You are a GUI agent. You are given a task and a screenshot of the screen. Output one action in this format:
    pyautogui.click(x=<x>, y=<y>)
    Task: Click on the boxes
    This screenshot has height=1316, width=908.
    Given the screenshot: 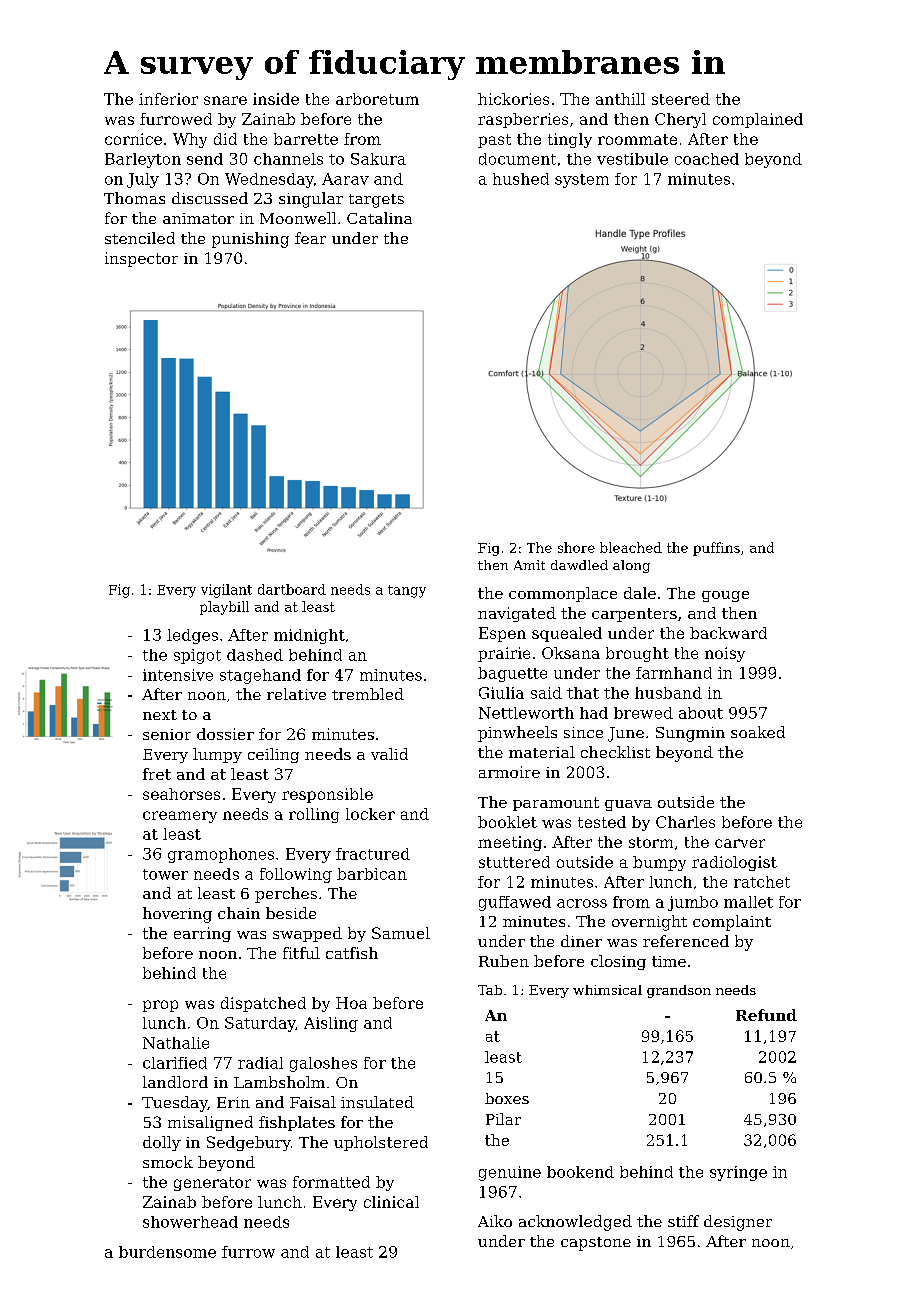 What is the action you would take?
    pyautogui.click(x=507, y=1098)
